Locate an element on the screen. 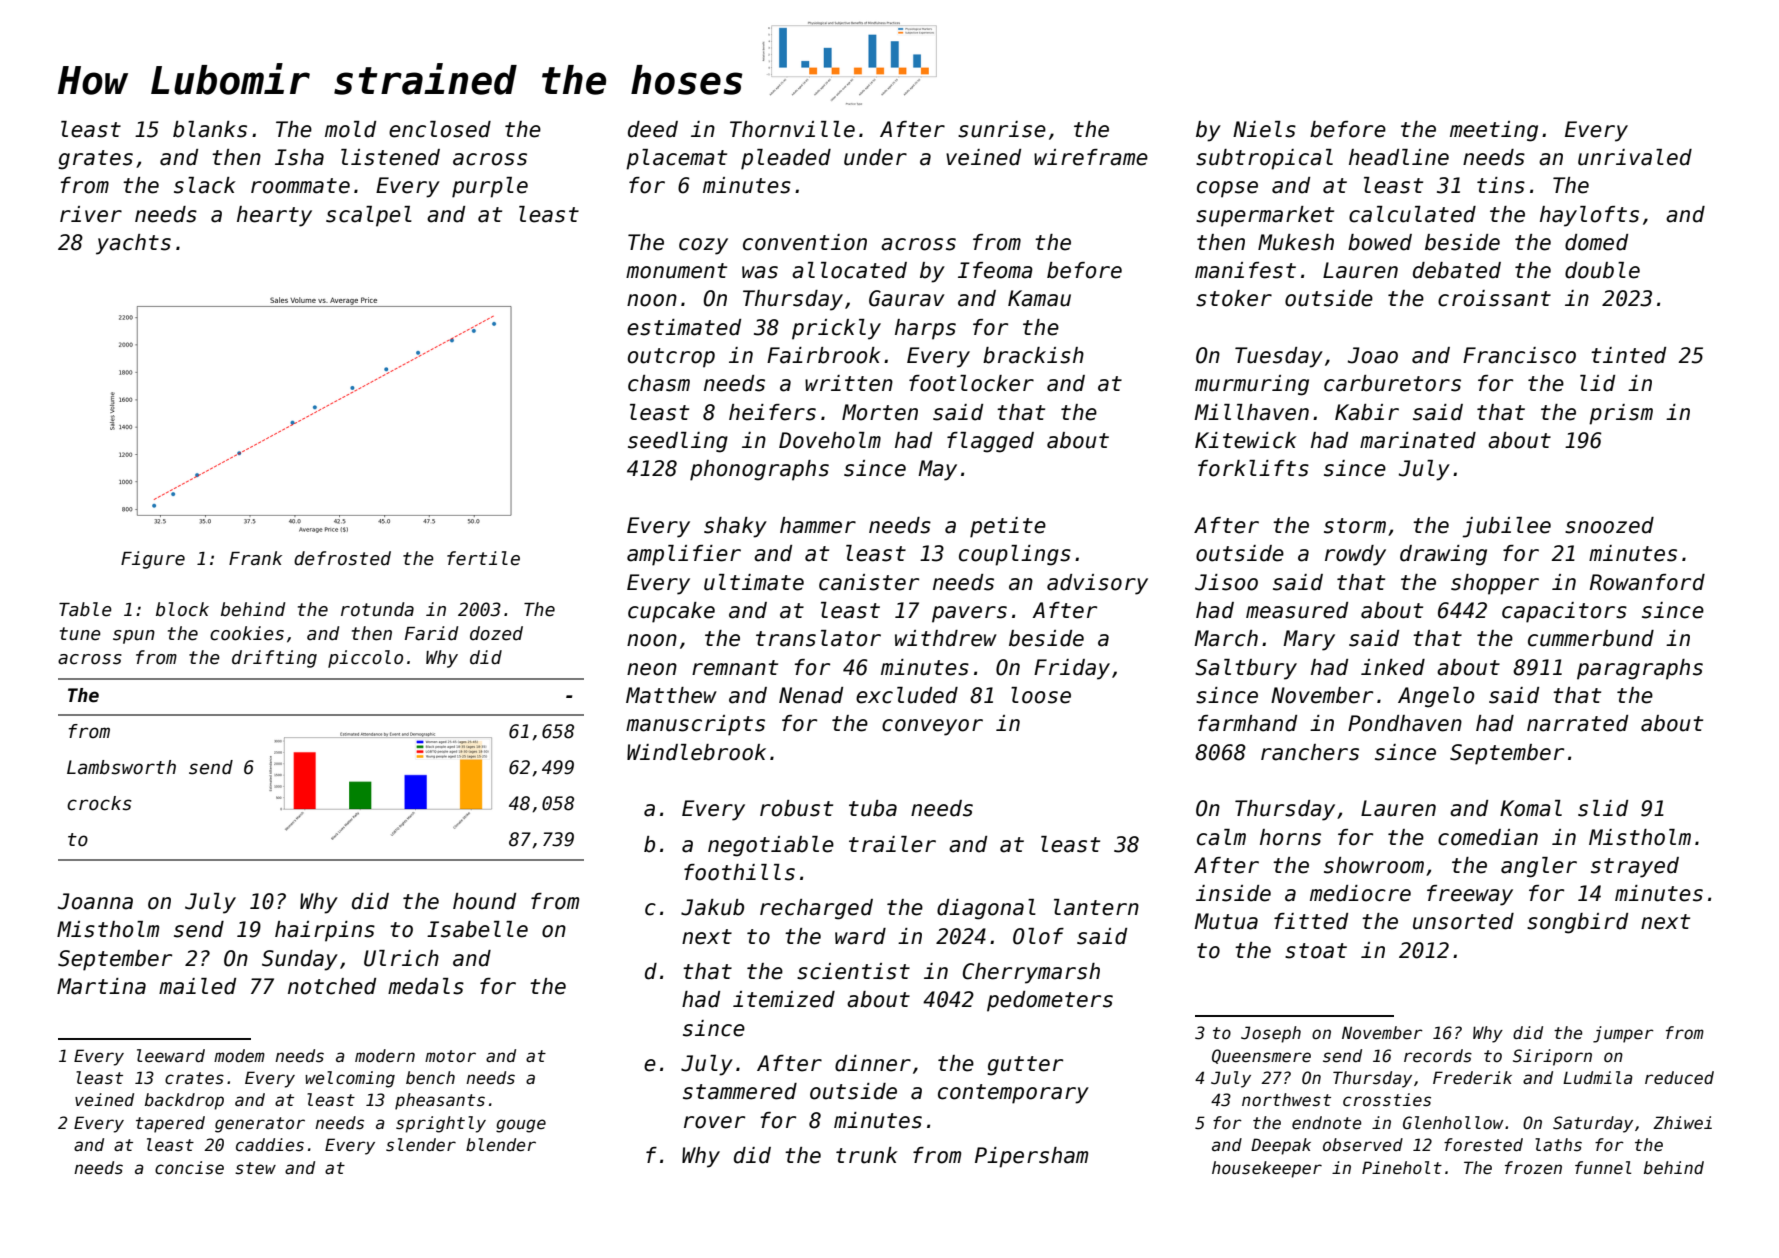  backdrop is located at coordinates (184, 1101).
